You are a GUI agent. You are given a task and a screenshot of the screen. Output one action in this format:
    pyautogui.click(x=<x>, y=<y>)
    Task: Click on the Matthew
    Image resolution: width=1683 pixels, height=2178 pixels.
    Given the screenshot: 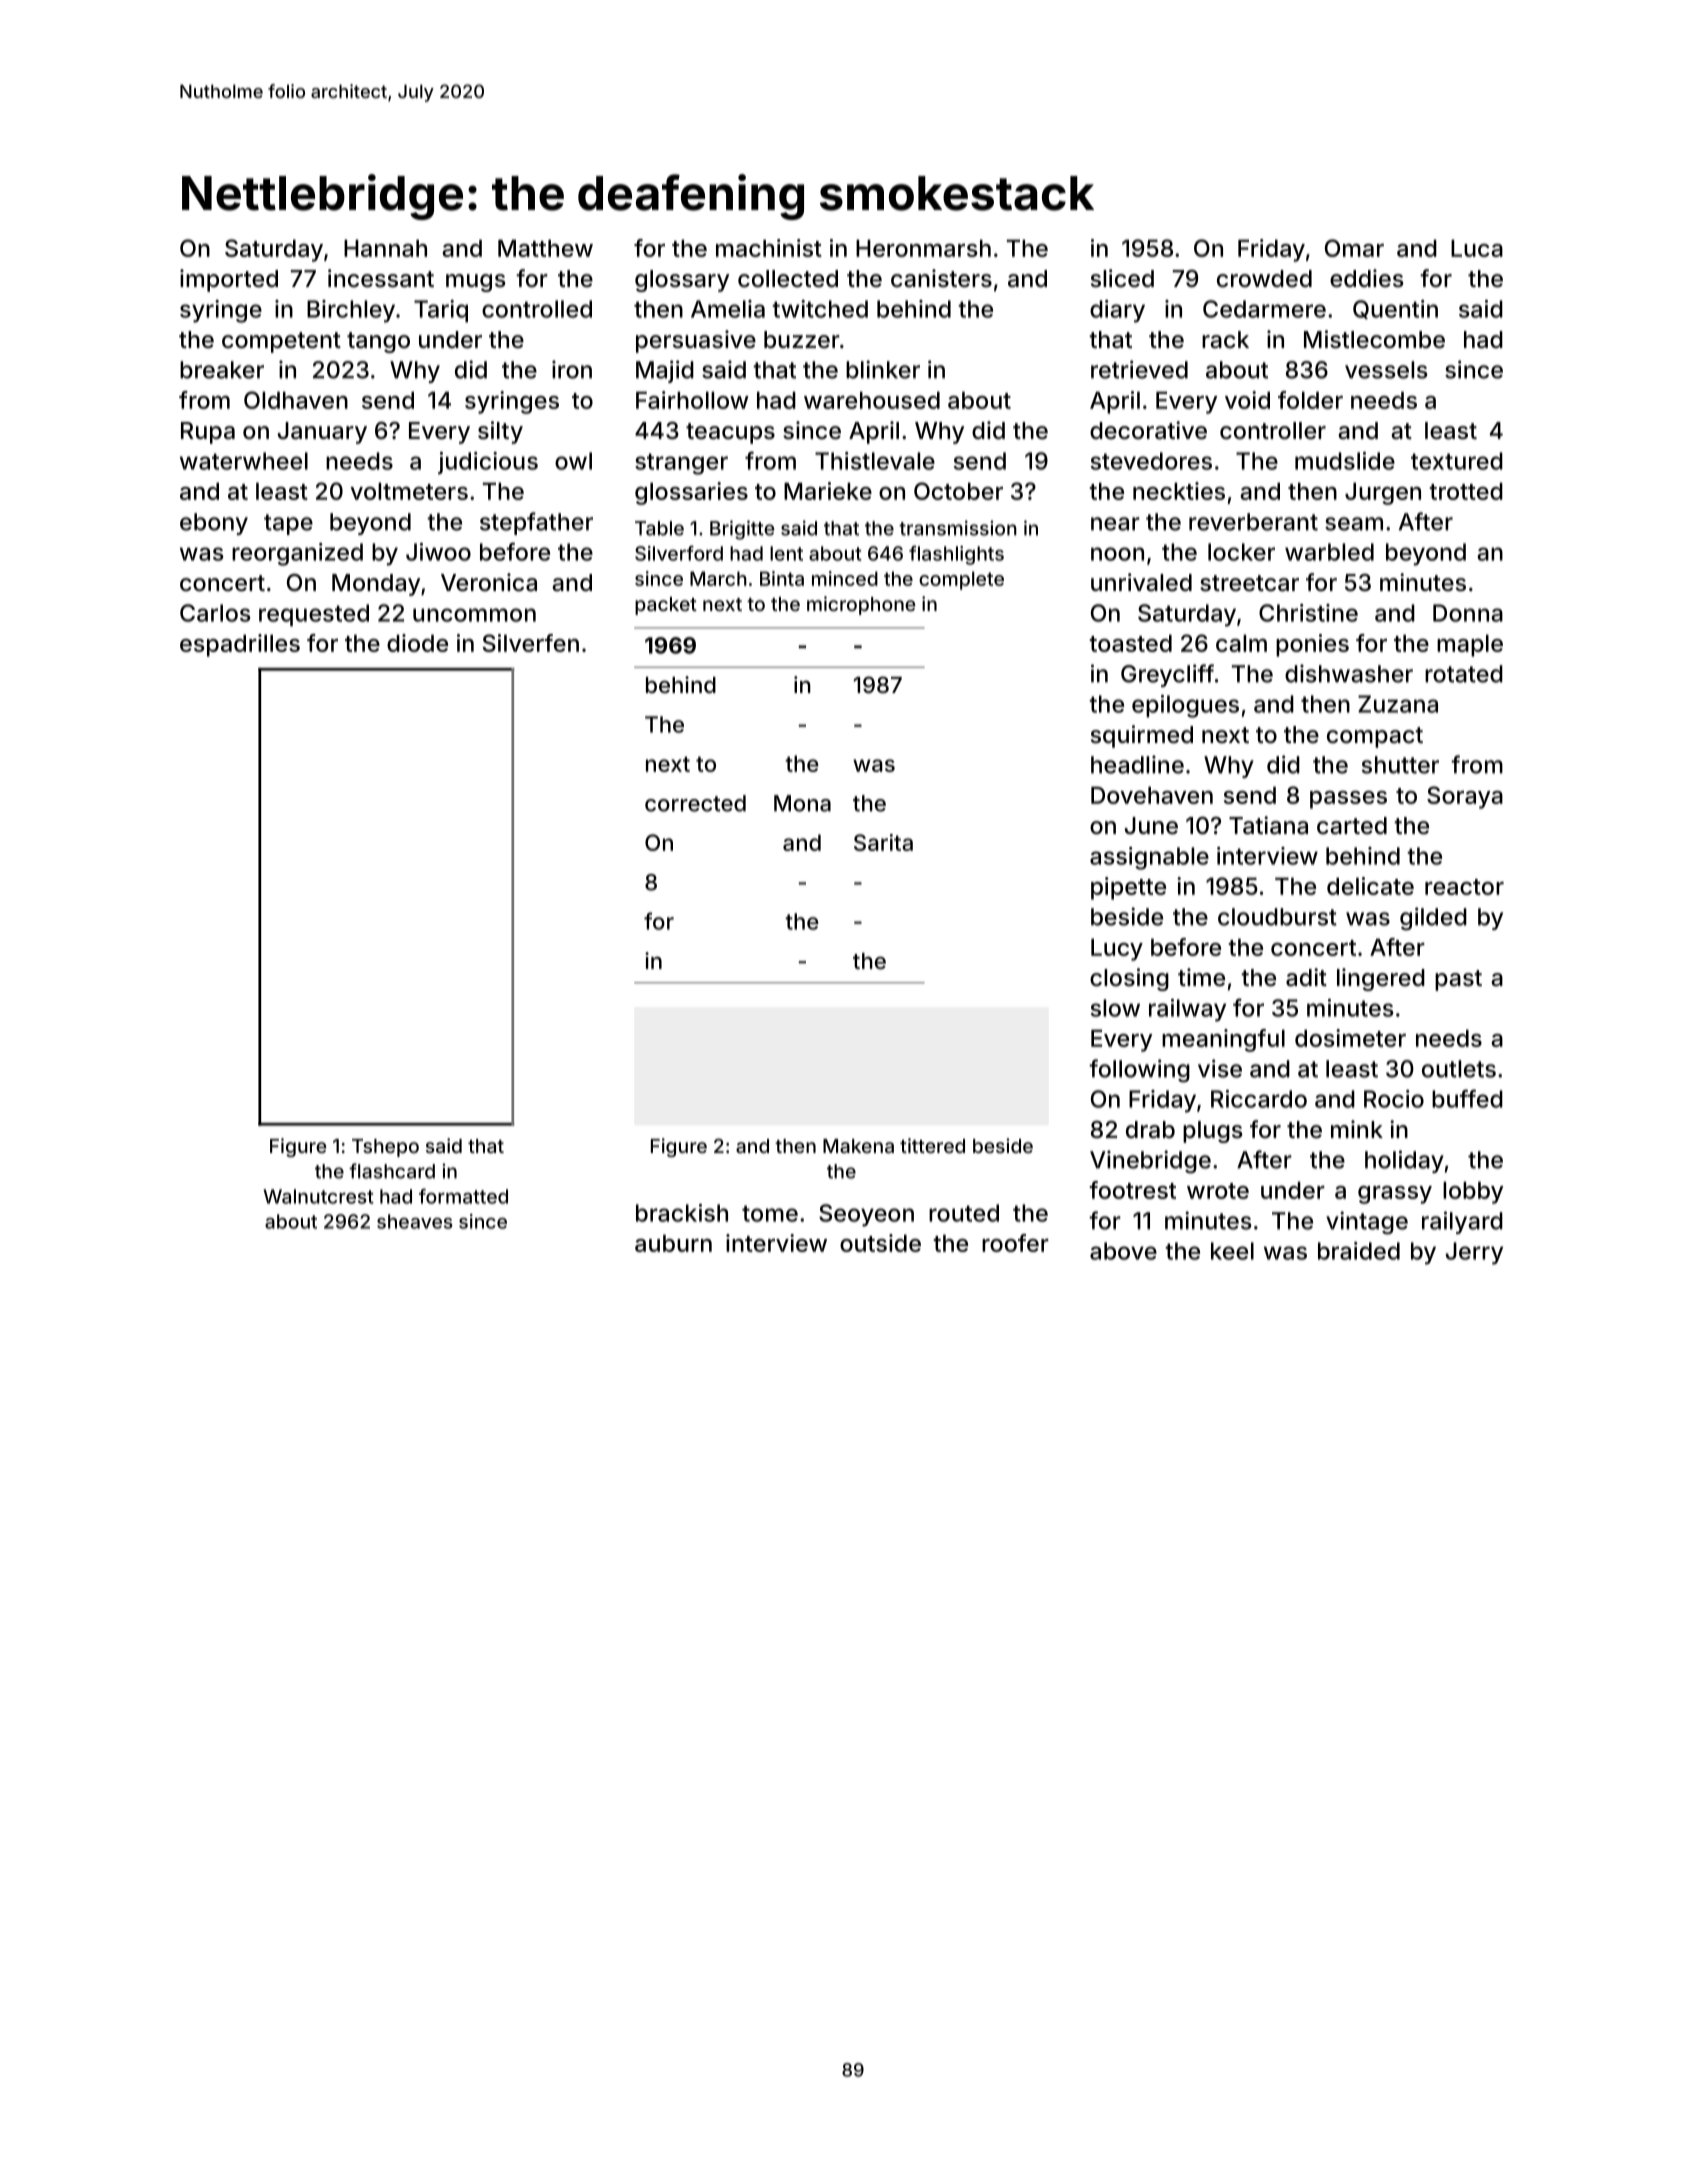 What is the action you would take?
    pyautogui.click(x=545, y=248)
